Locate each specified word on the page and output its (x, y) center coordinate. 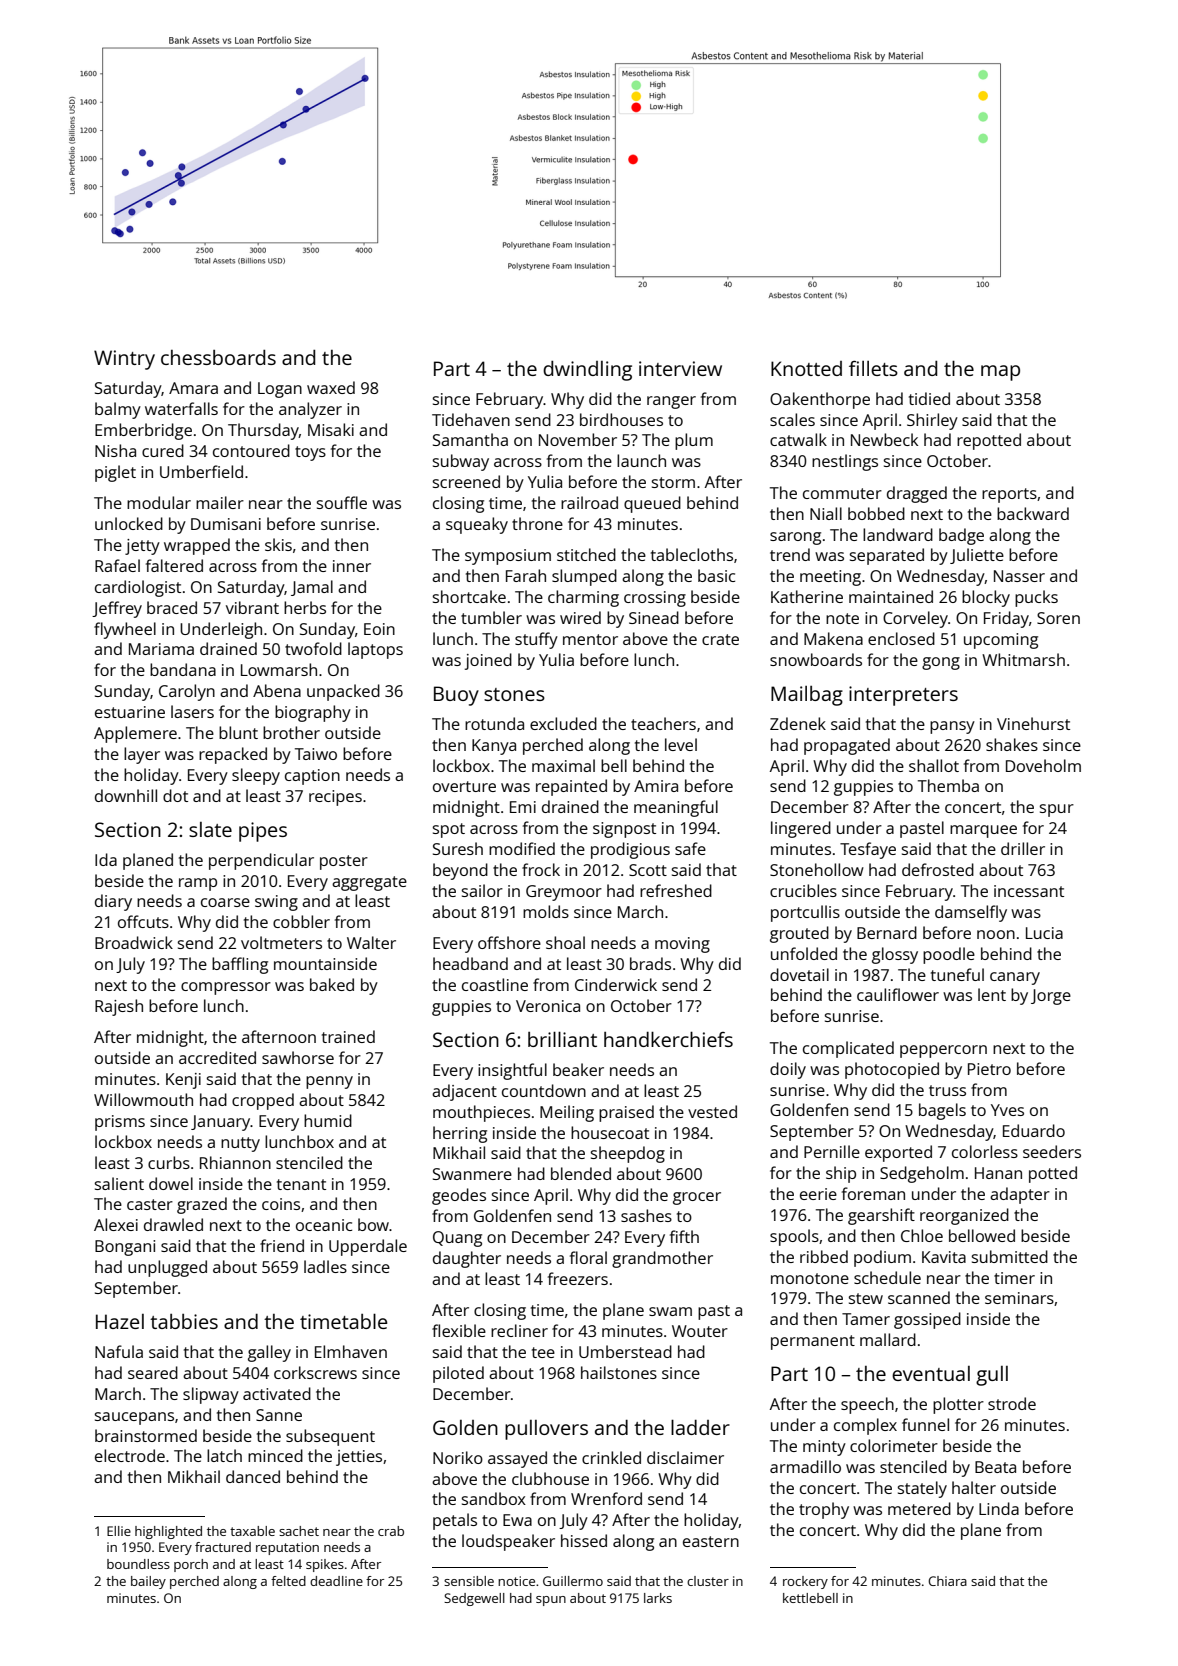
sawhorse (298, 1057)
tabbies (184, 1321)
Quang (457, 1239)
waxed (331, 387)
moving (682, 945)
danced (253, 1476)
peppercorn (943, 1051)
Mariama (161, 649)
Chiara (947, 1581)
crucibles (803, 890)
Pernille (832, 1151)
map (1000, 373)
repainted (571, 787)
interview (680, 368)
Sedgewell (474, 1599)
